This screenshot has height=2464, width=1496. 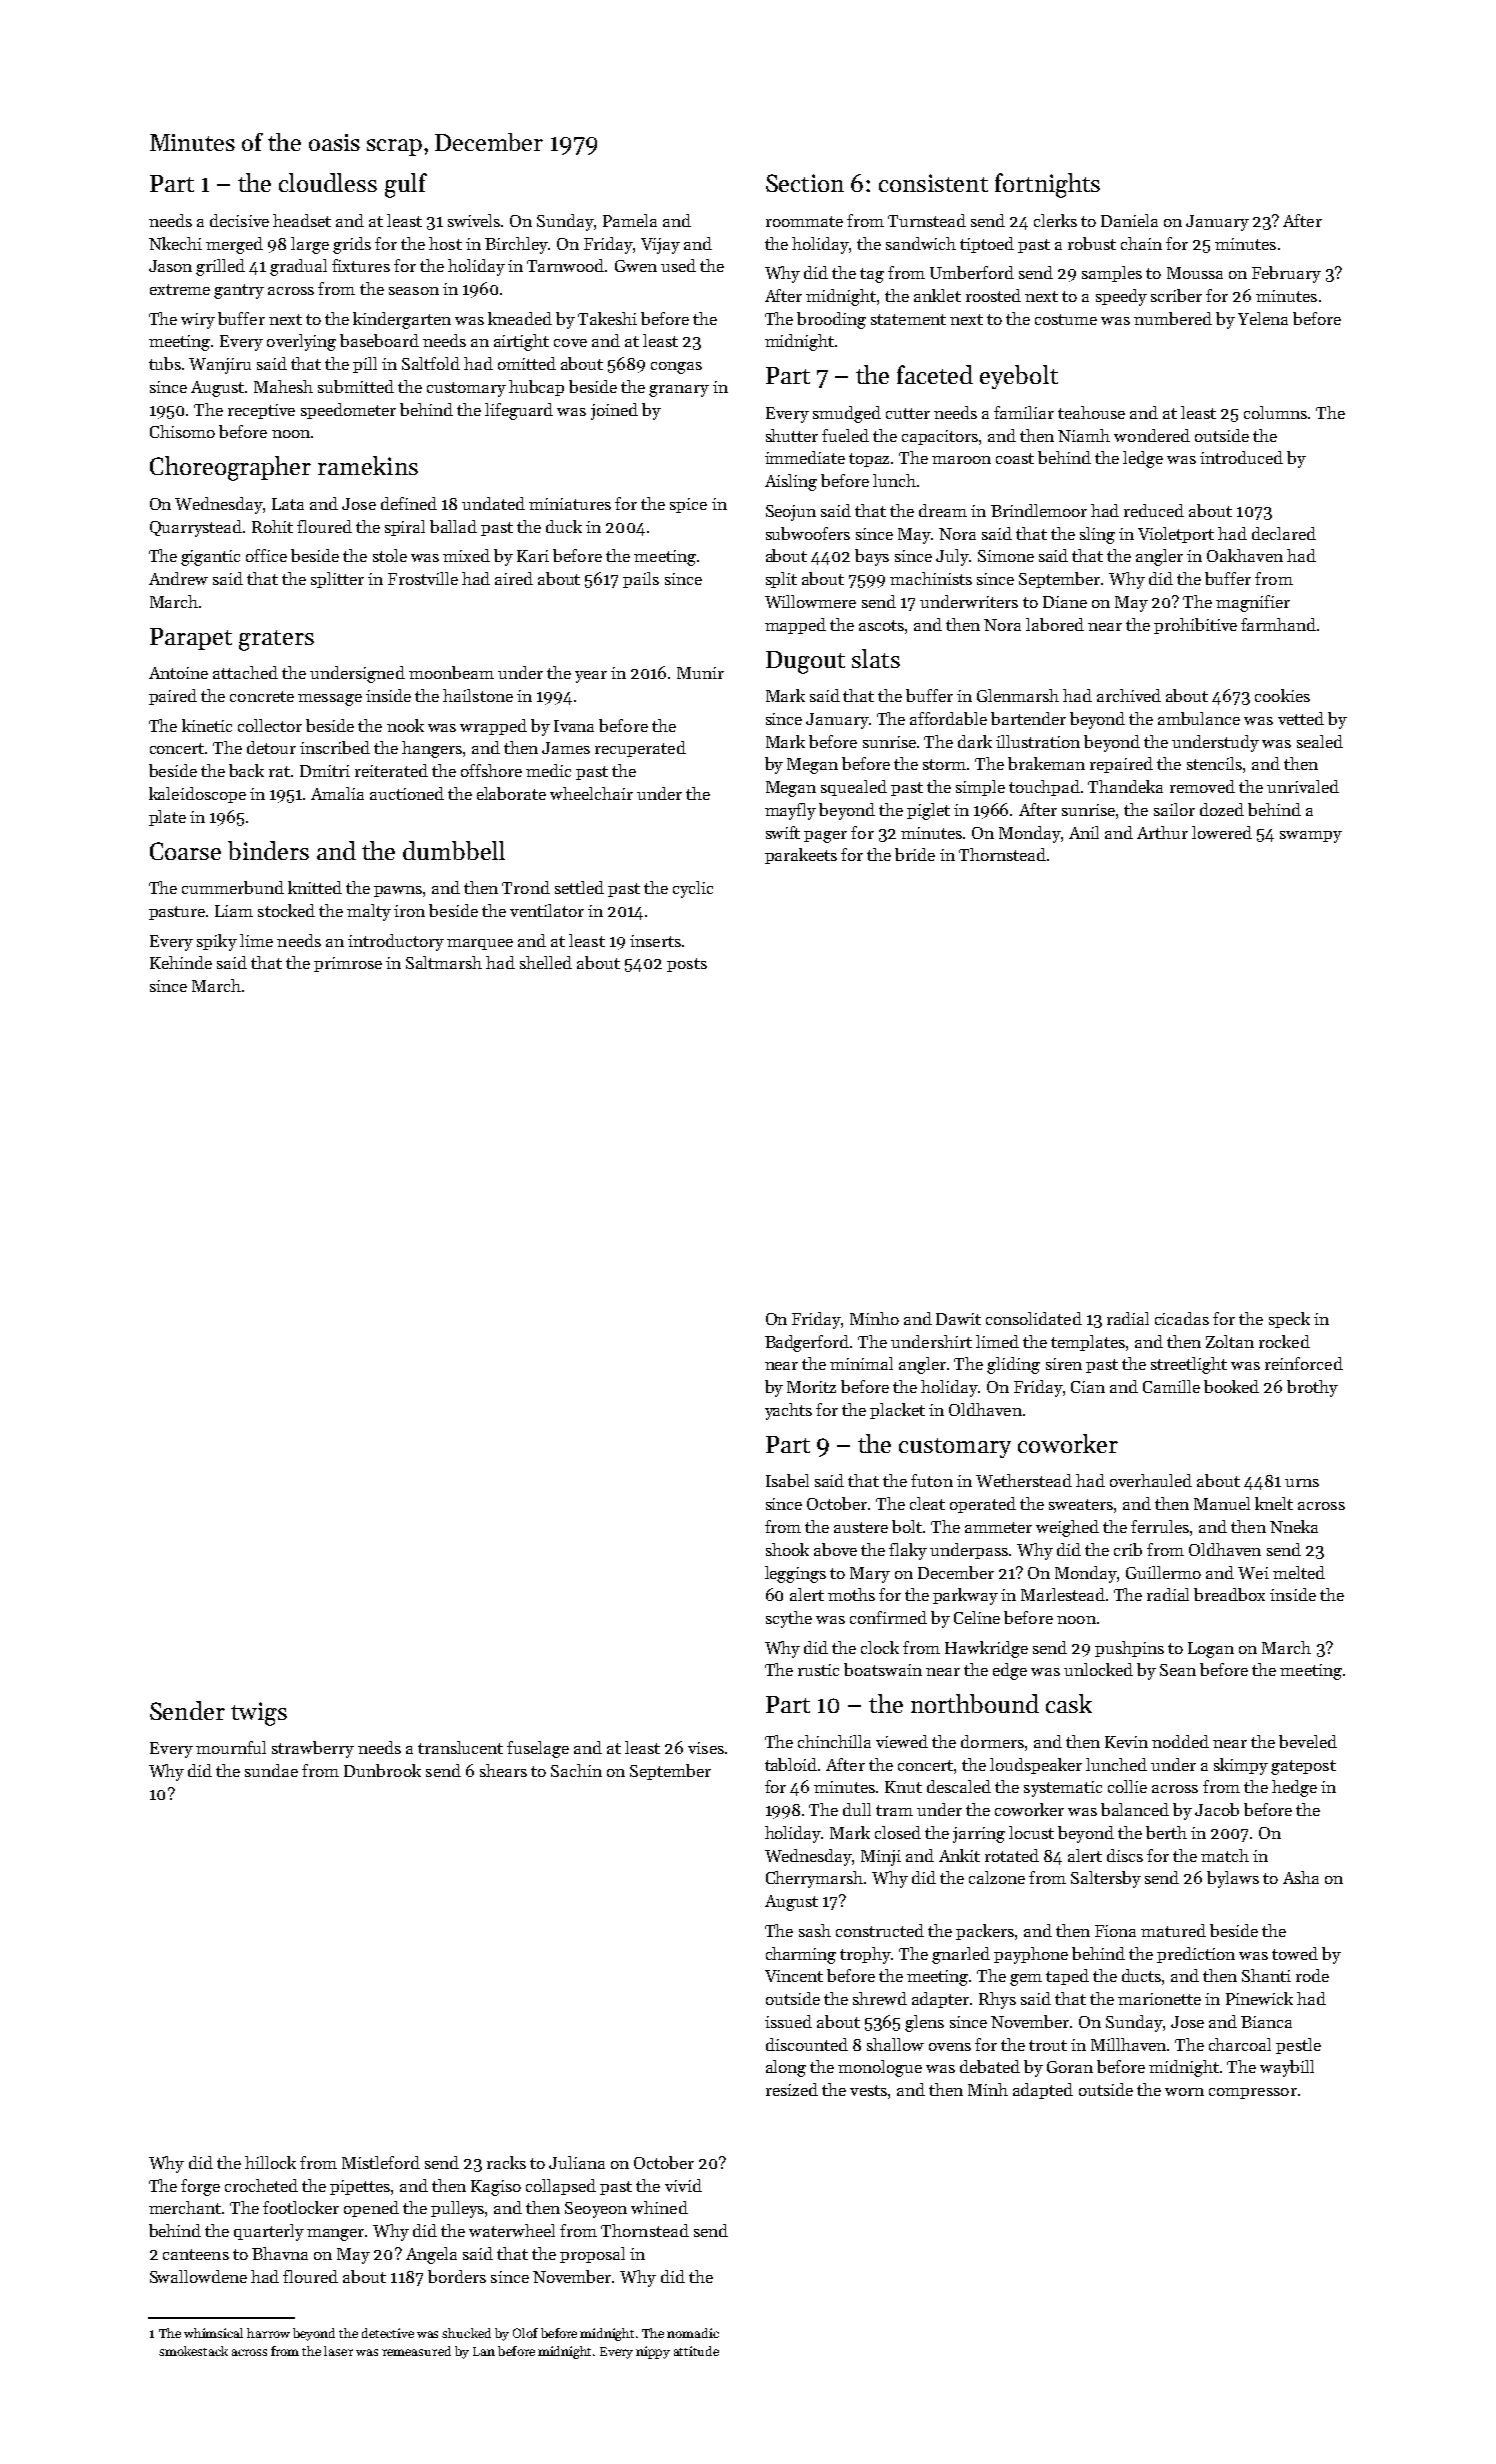 What do you see at coordinates (940, 437) in the screenshot?
I see `capacitors` at bounding box center [940, 437].
